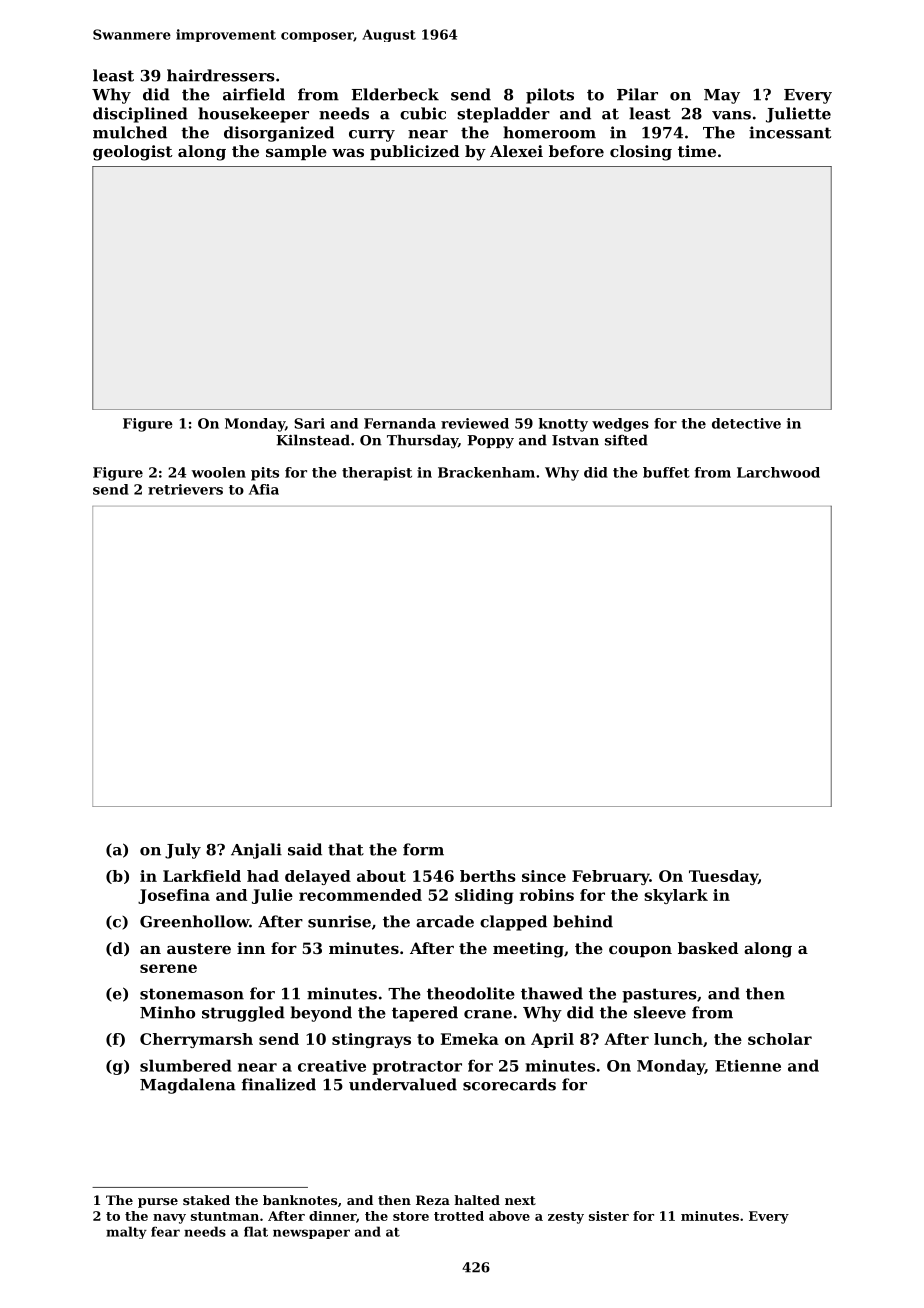 This screenshot has width=924, height=1308. Describe the element at coordinates (609, 1216) in the screenshot. I see `sister` at that location.
